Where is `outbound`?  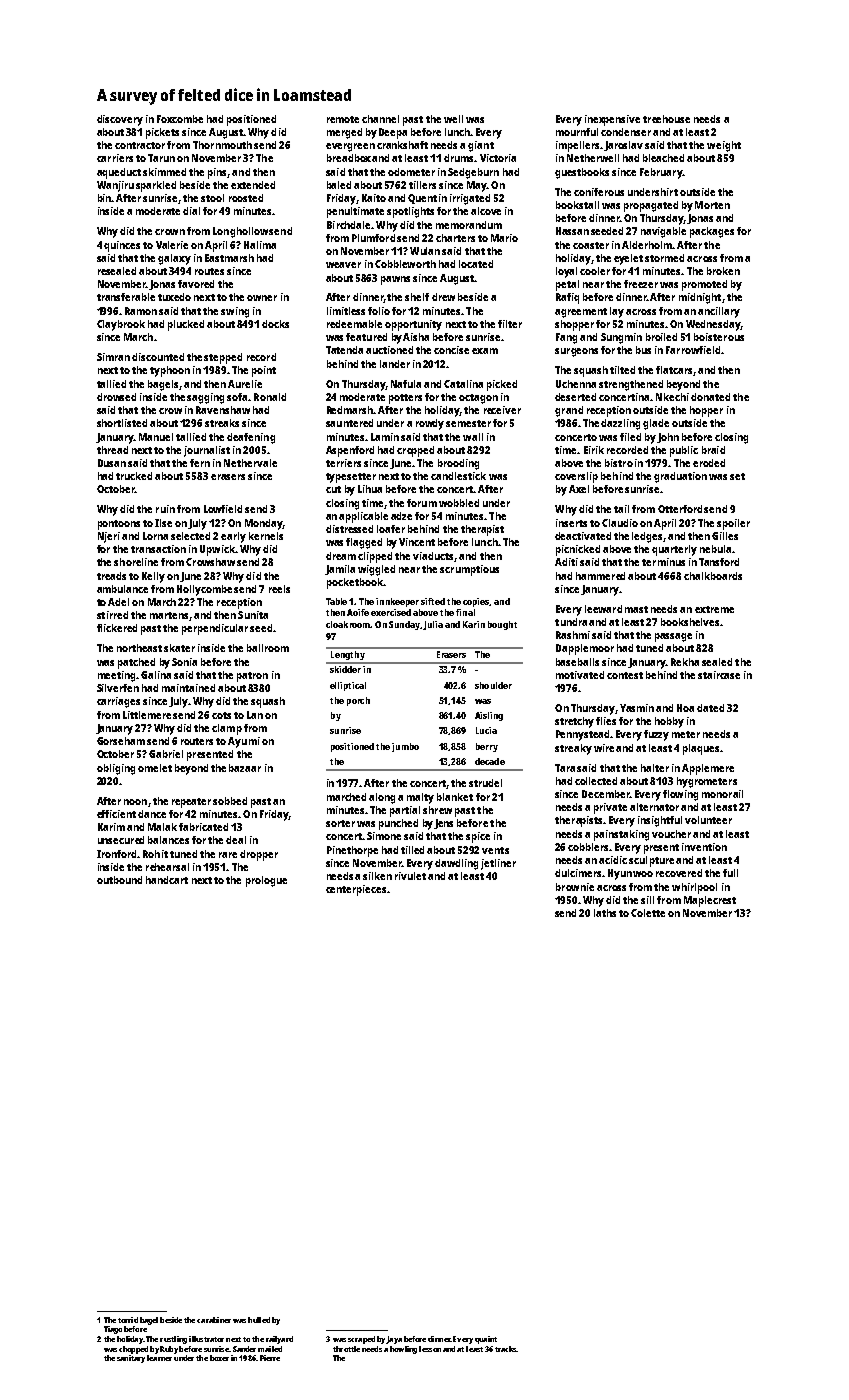 outbound is located at coordinates (119, 880).
